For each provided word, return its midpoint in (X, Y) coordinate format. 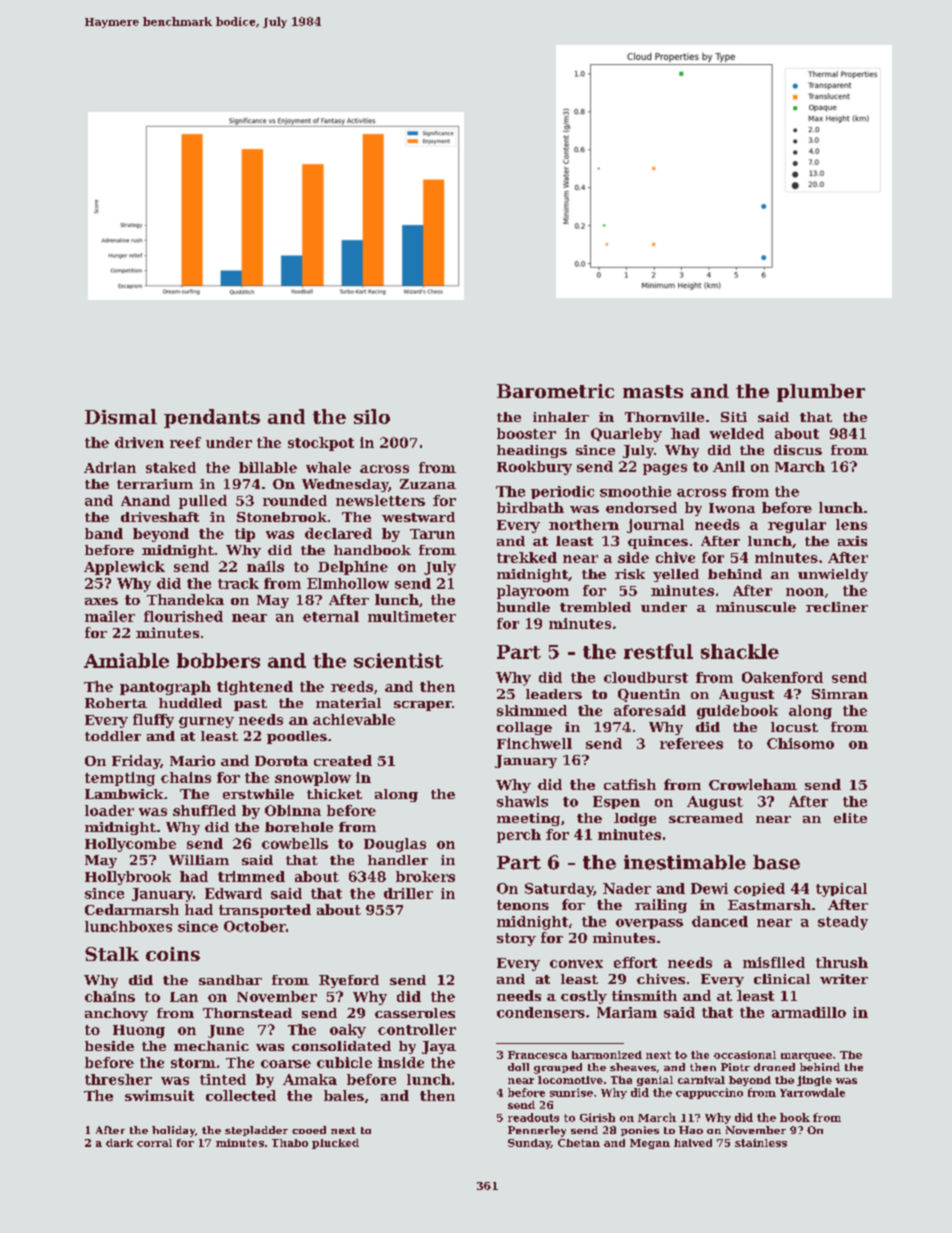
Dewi (709, 888)
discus (798, 450)
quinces (658, 542)
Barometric (555, 391)
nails (265, 566)
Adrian (110, 467)
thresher (118, 1079)
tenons (523, 905)
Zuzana (428, 484)
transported (265, 911)
